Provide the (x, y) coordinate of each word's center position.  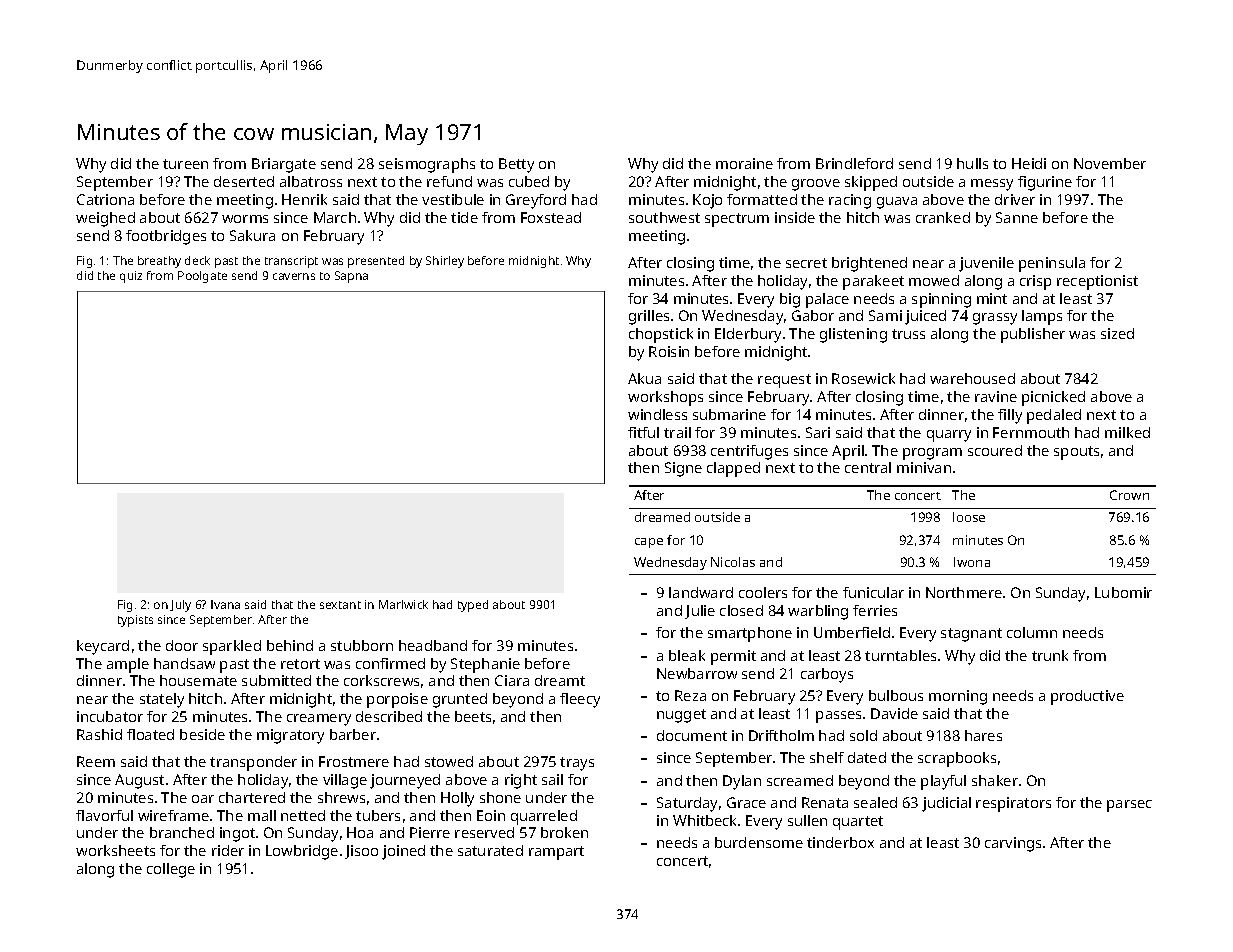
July (180, 606)
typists (135, 621)
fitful (643, 432)
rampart (556, 853)
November (1110, 163)
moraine (744, 163)
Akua (644, 378)
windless (657, 414)
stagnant (971, 635)
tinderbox (840, 842)
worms (245, 219)
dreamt (560, 680)
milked (1127, 432)
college (171, 870)
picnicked (1053, 398)
